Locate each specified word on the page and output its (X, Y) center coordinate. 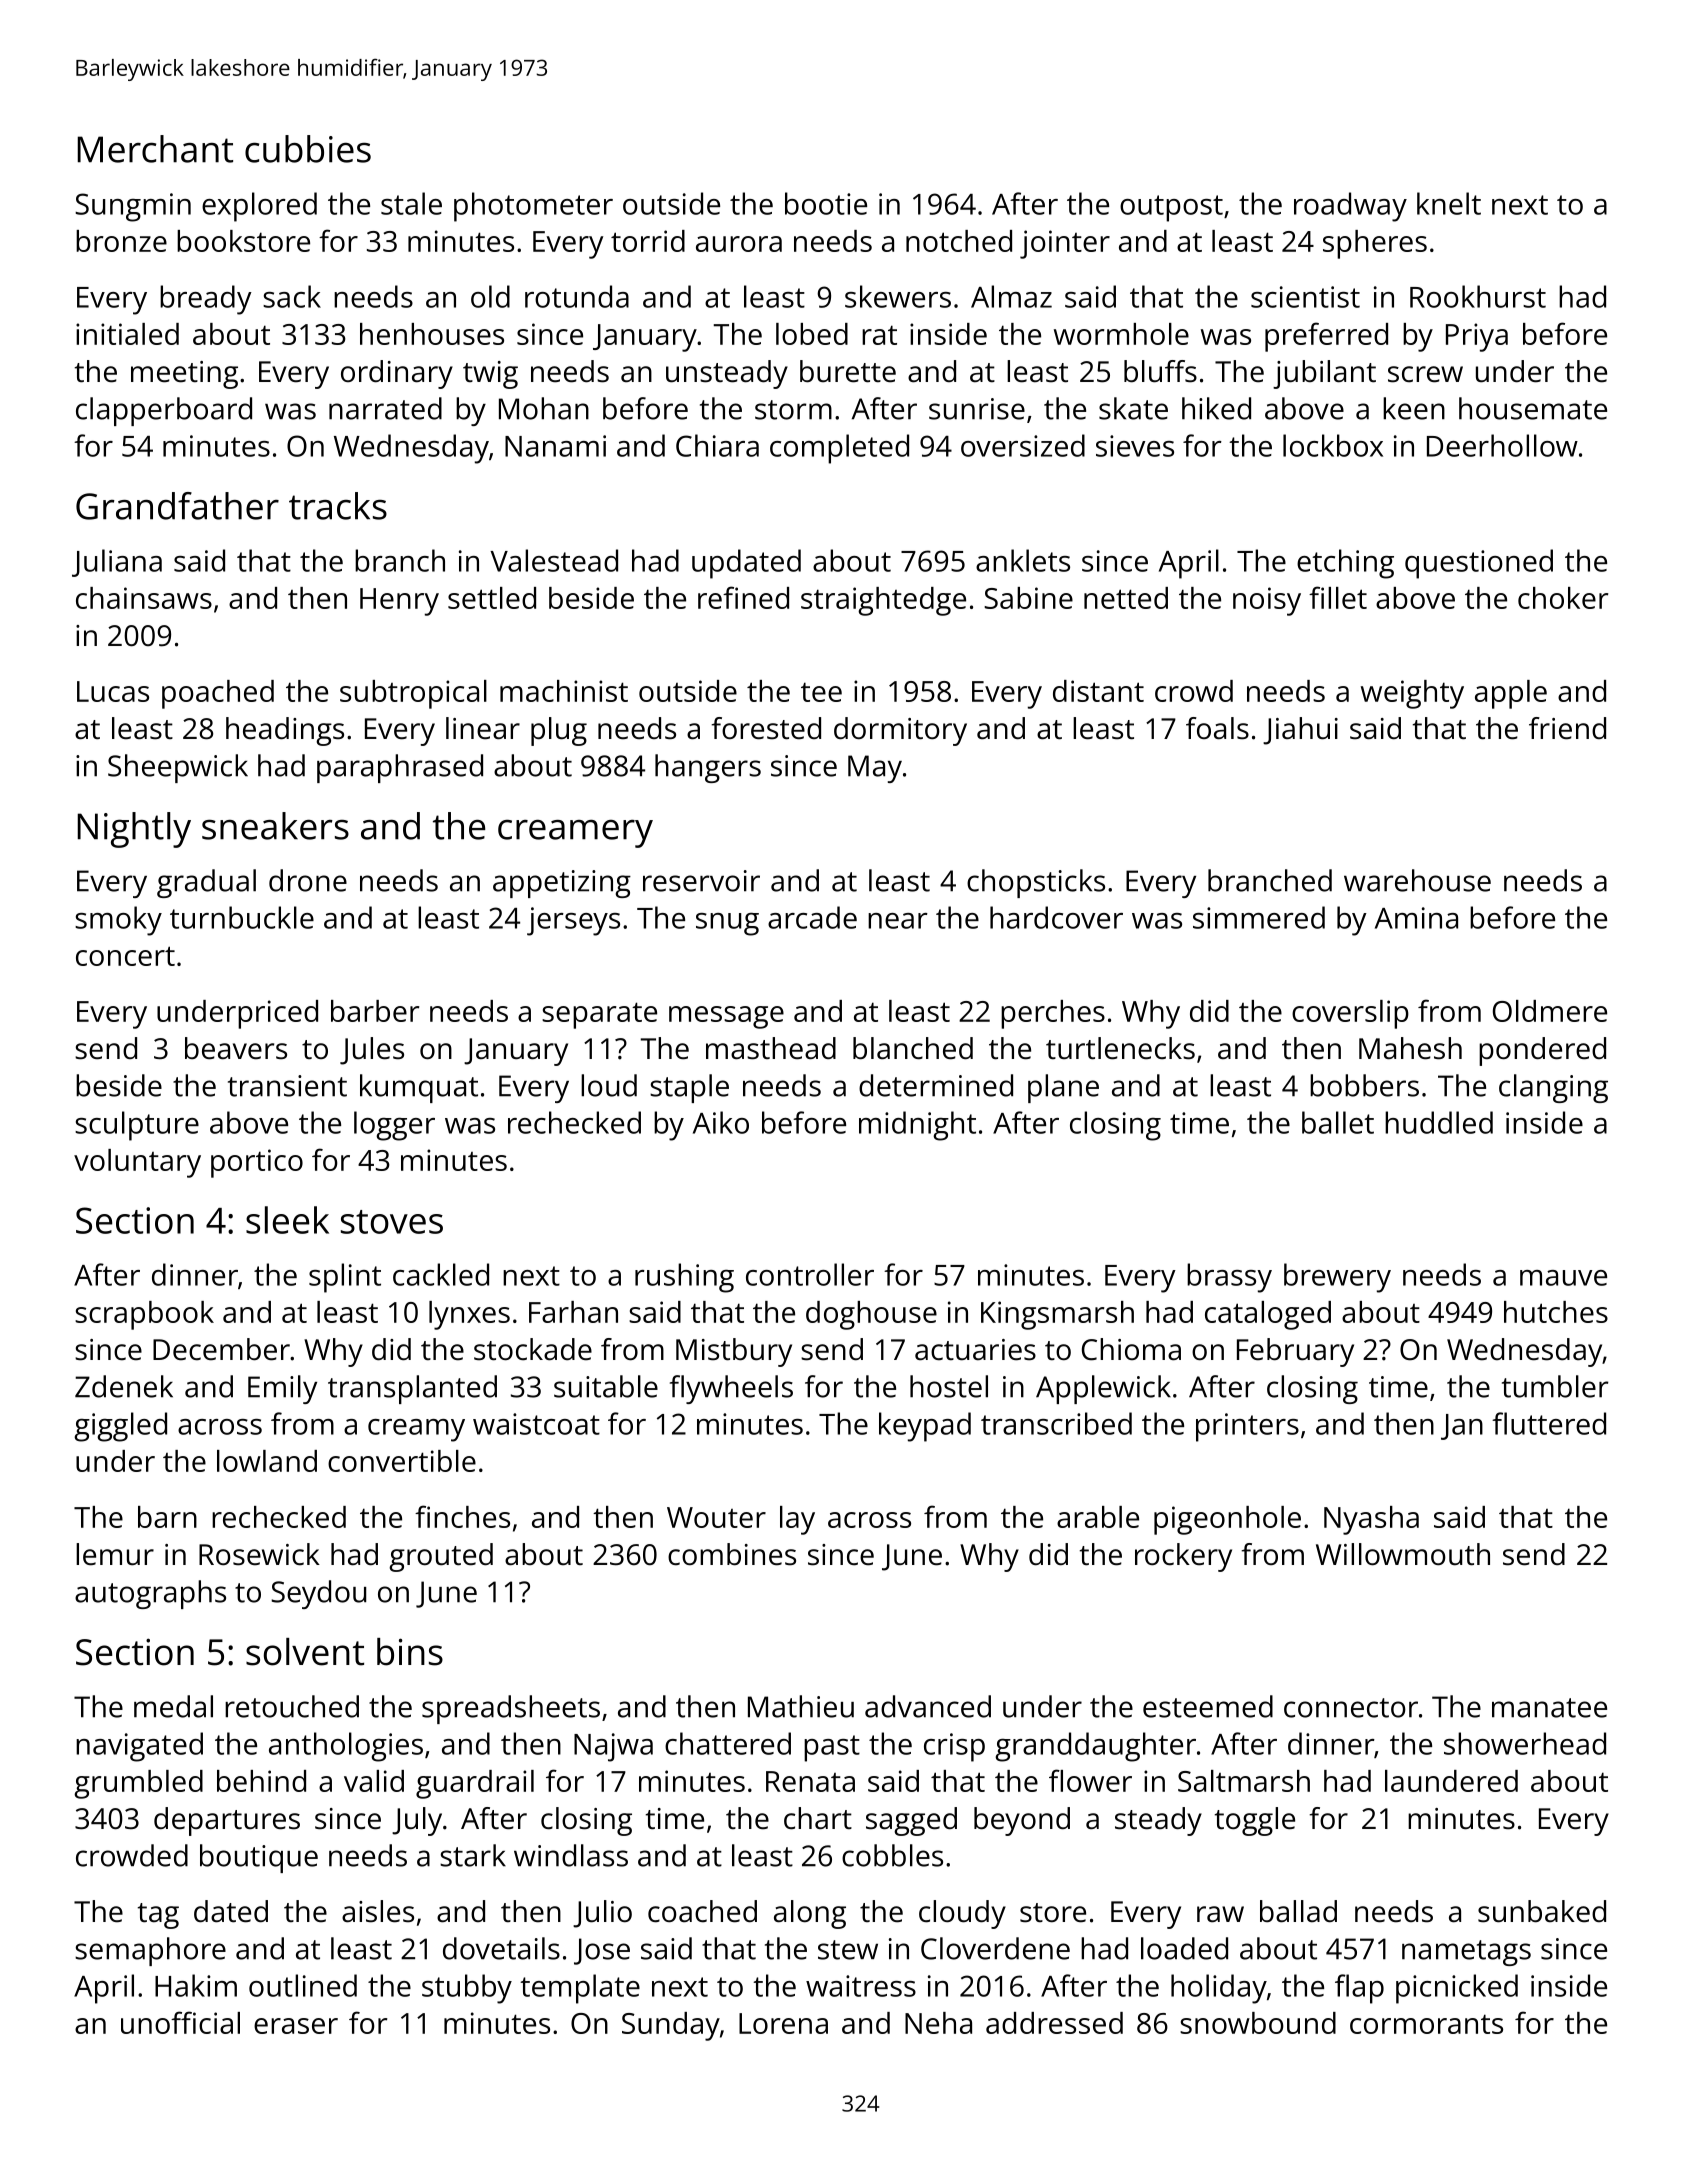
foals (1217, 728)
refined (743, 597)
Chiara (717, 445)
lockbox (1333, 445)
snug (727, 924)
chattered (728, 1743)
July (417, 1821)
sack (292, 296)
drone (308, 880)
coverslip (1350, 1014)
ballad (1298, 1911)
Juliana (117, 563)
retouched (292, 1706)
